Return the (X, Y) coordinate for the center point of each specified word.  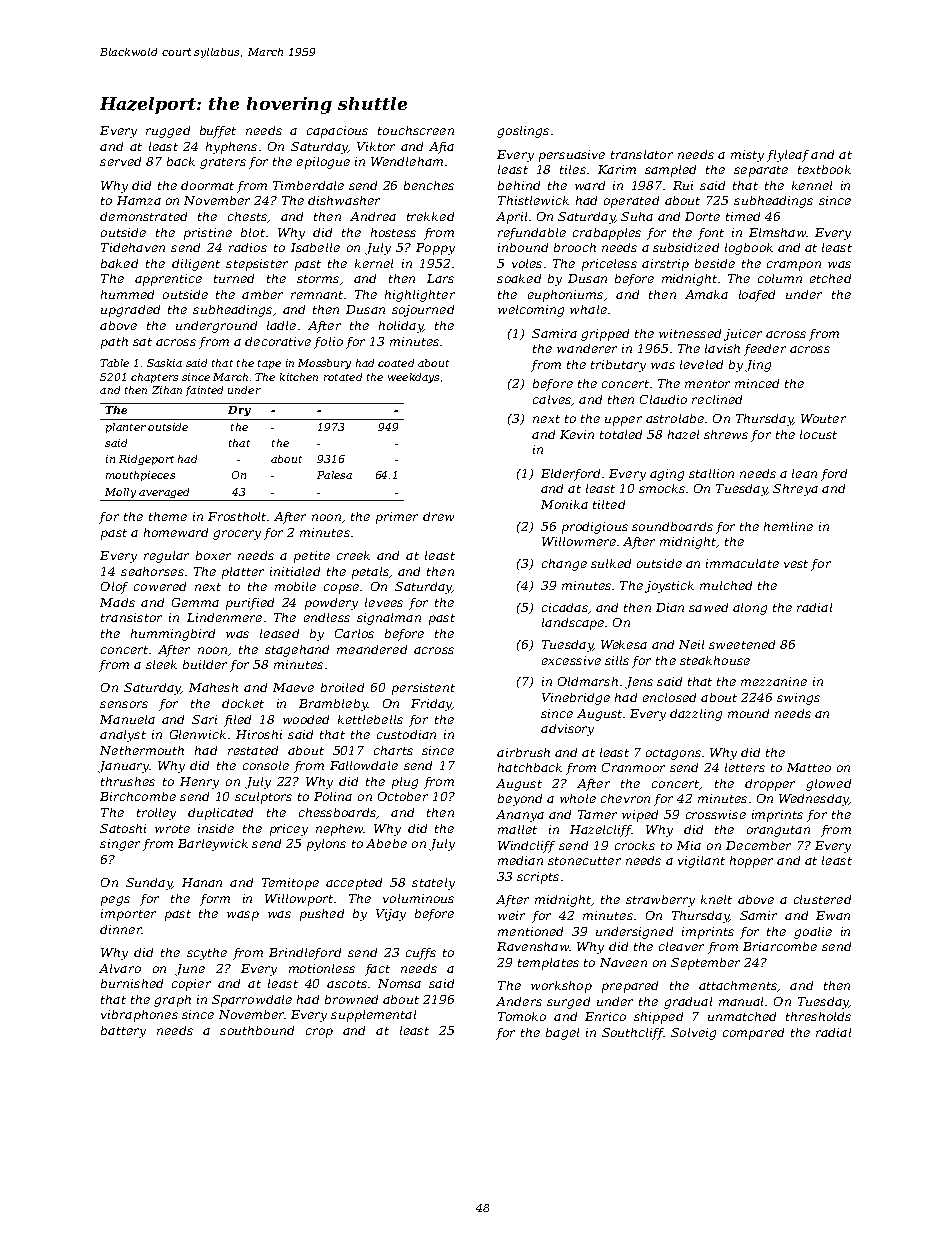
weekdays (413, 378)
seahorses (152, 571)
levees (384, 602)
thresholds (818, 1016)
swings (798, 699)
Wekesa (624, 644)
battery (123, 1032)
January (123, 767)
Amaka (706, 294)
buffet (218, 132)
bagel (562, 1034)
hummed (127, 294)
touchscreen (416, 130)
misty (747, 156)
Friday (431, 705)
